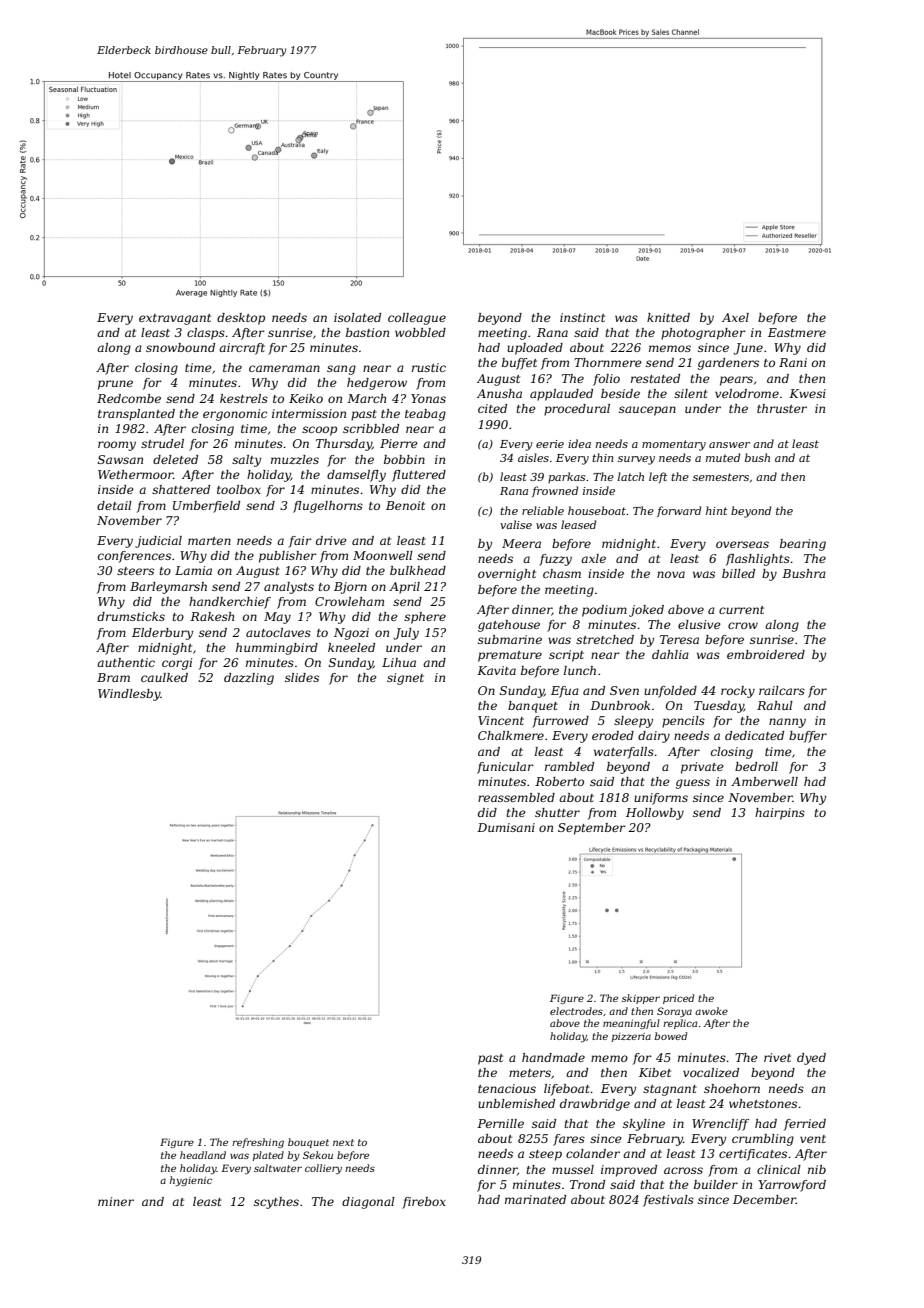 The image size is (924, 1308). What do you see at coordinates (116, 1201) in the page?
I see `miner` at bounding box center [116, 1201].
